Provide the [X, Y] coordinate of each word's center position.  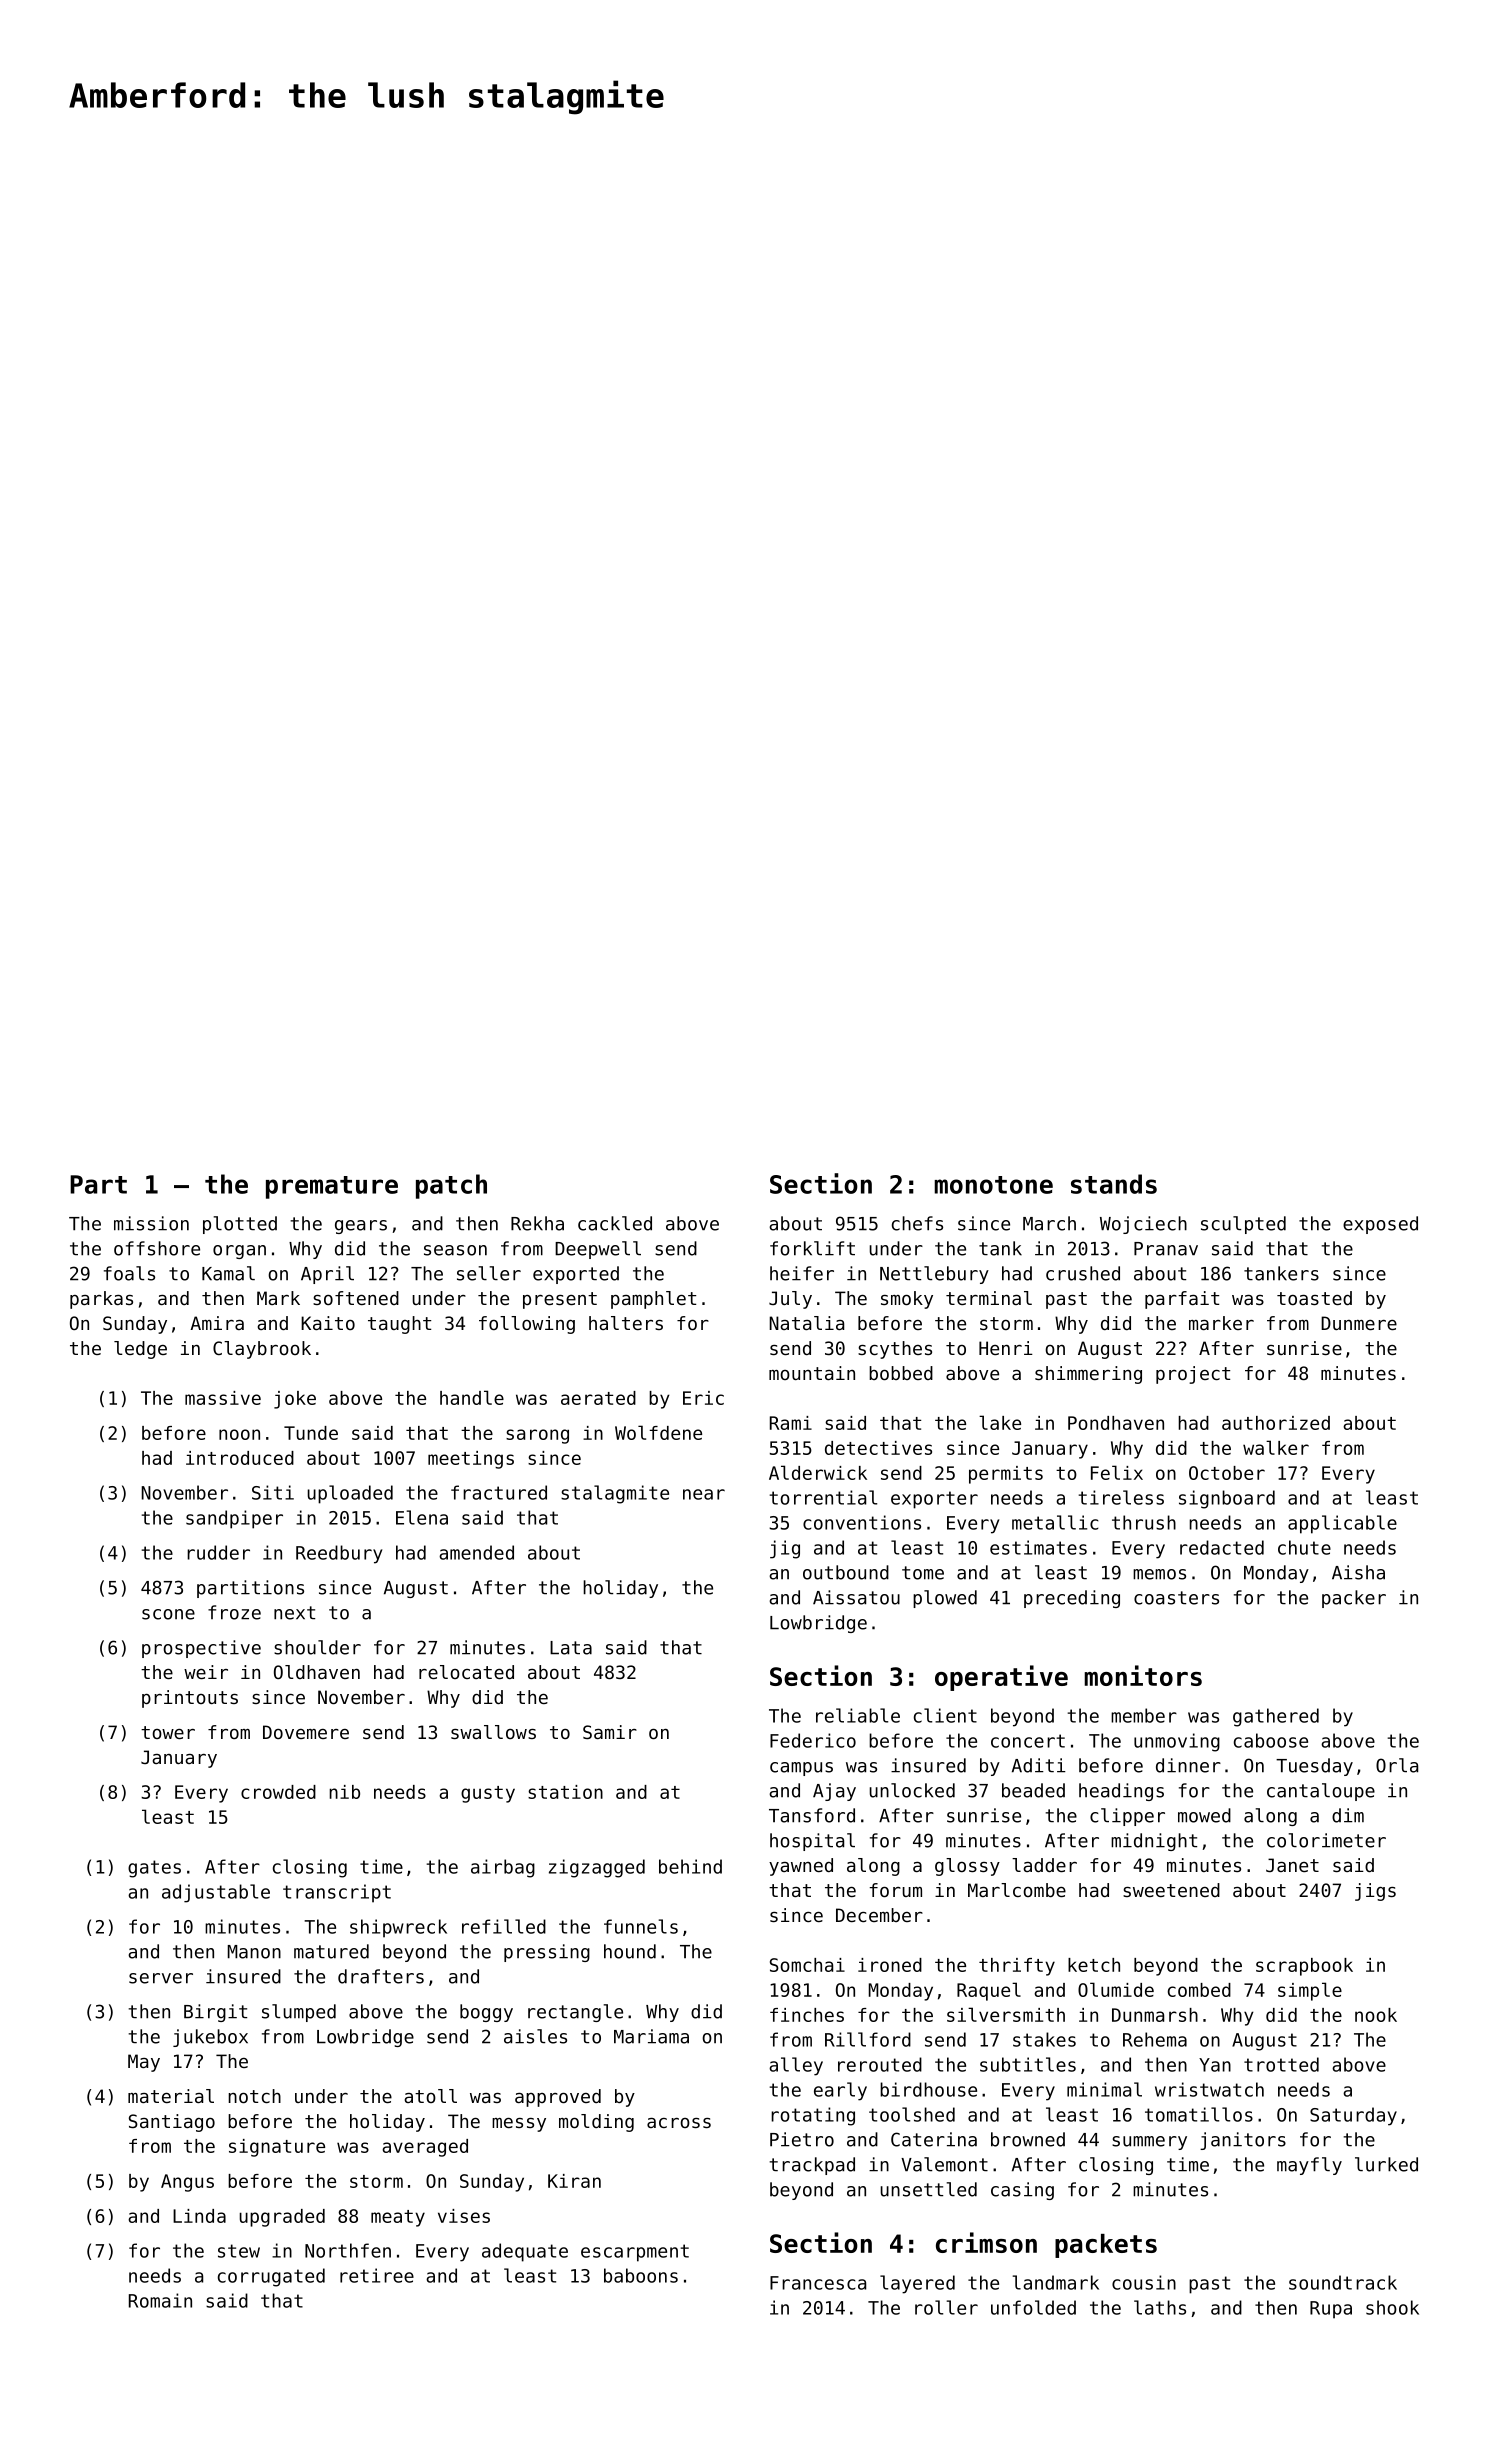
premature [332, 1187]
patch [451, 1186]
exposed [1380, 1225]
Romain [160, 2300]
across [679, 2123]
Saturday [1353, 2116]
